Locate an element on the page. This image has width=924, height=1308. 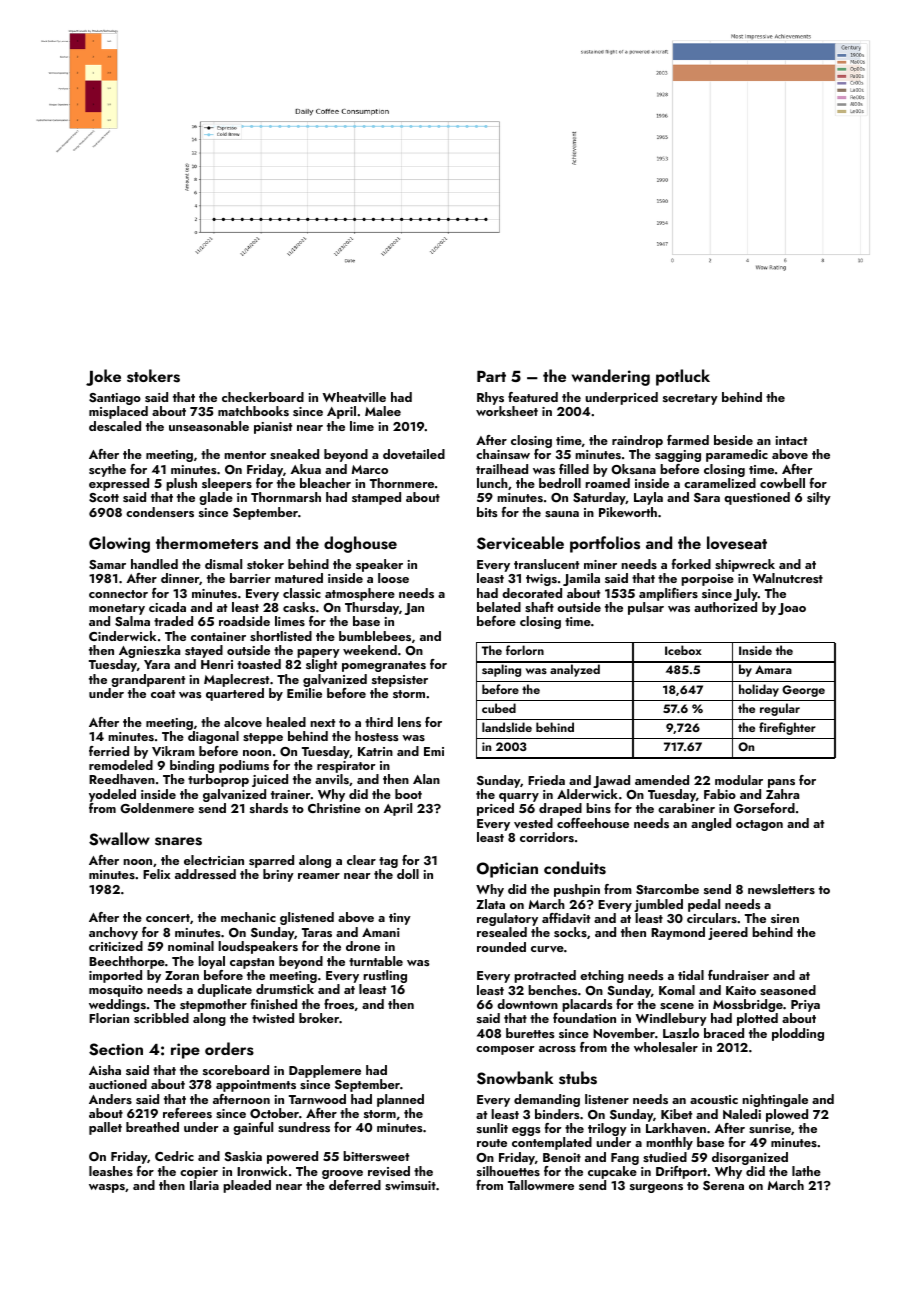
wasps is located at coordinates (107, 1188).
